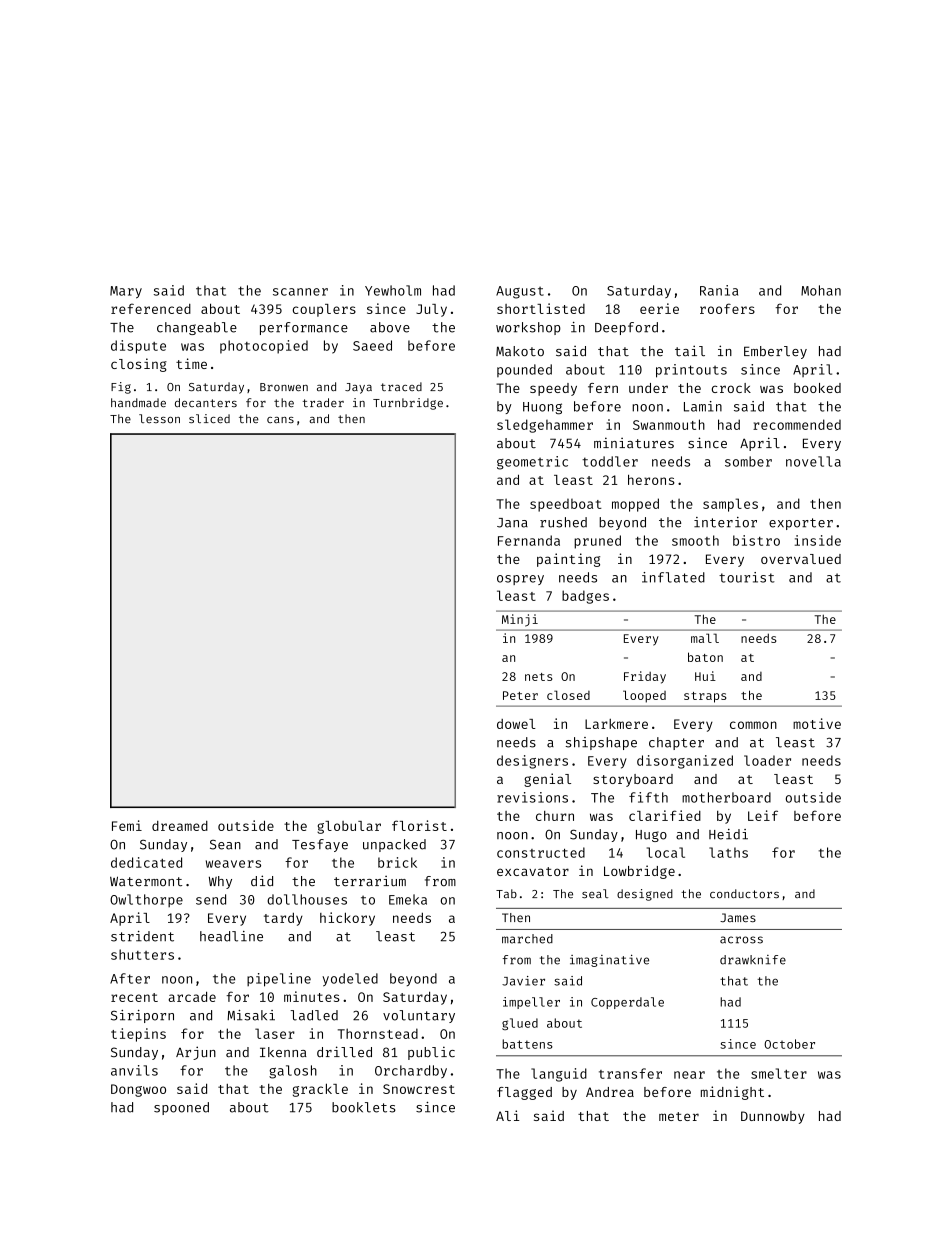  What do you see at coordinates (731, 388) in the image?
I see `crock` at bounding box center [731, 388].
